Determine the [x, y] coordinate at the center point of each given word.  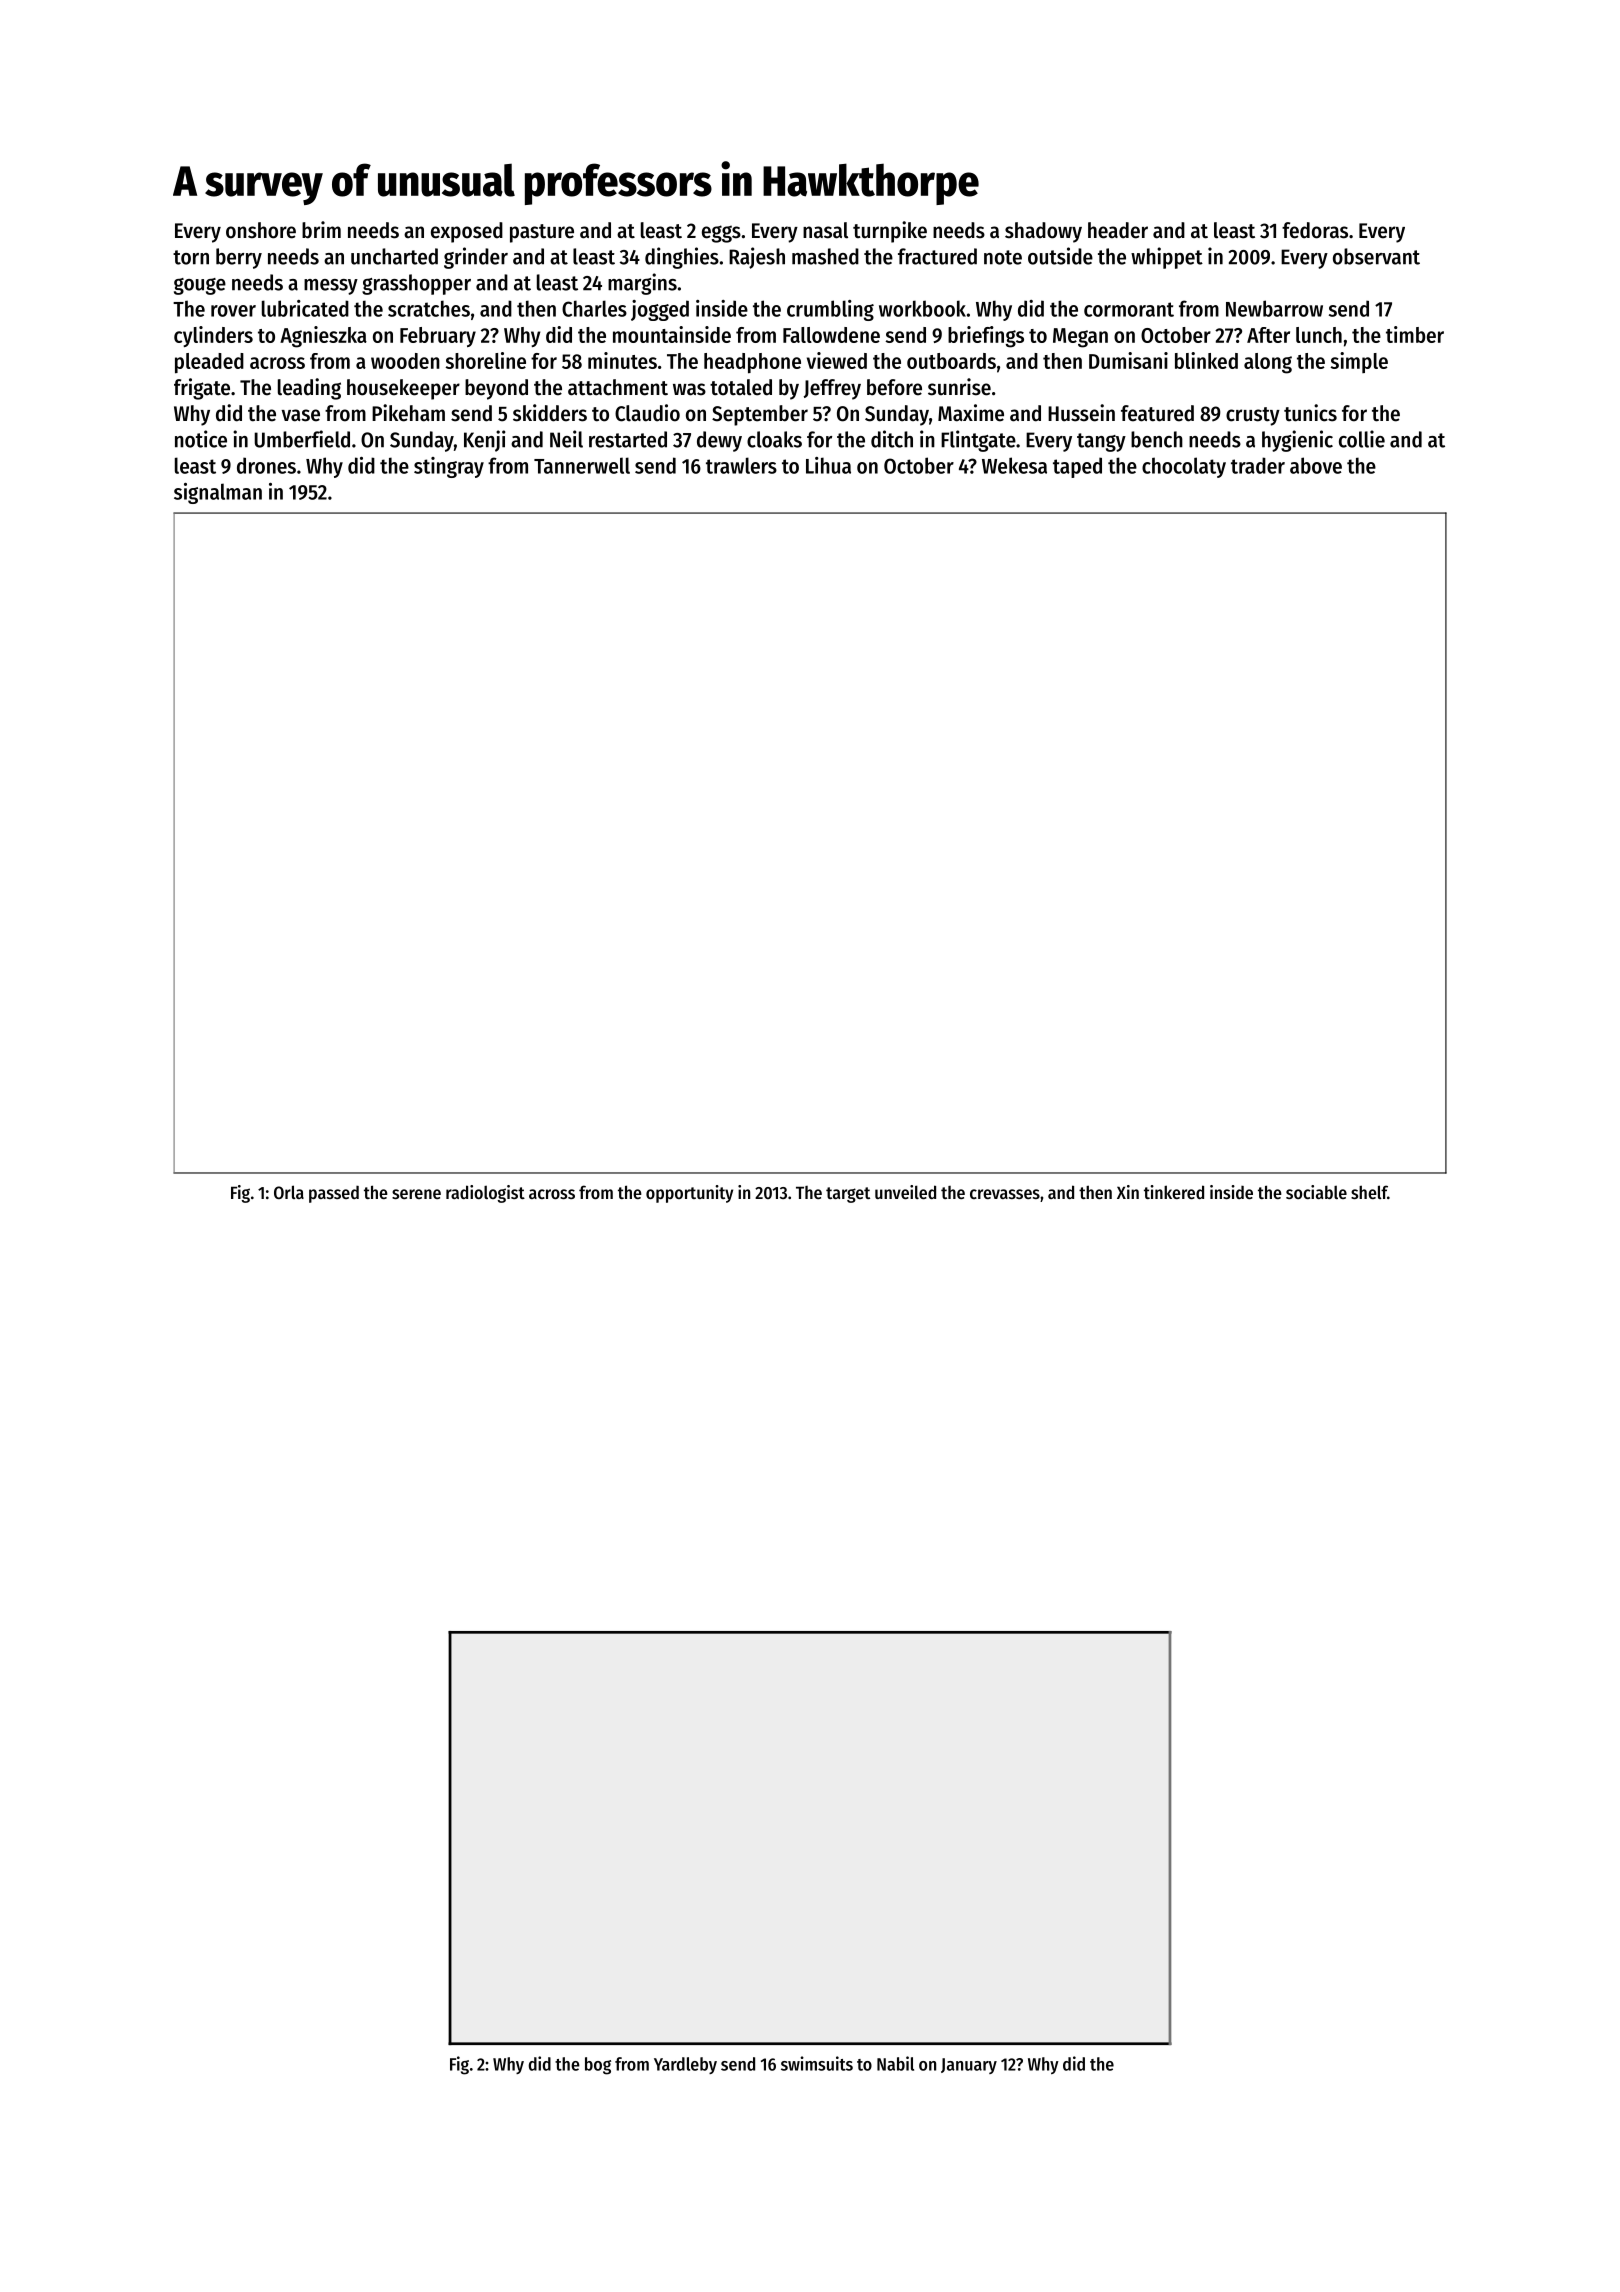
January [969, 2066]
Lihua [828, 465]
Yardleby [685, 2065]
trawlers [741, 465]
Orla [289, 1192]
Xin [1128, 1192]
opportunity [689, 1194]
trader [1258, 465]
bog [598, 2066]
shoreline [485, 360]
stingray [449, 467]
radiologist [485, 1194]
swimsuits [817, 2063]
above [1316, 465]
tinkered [1174, 1192]
